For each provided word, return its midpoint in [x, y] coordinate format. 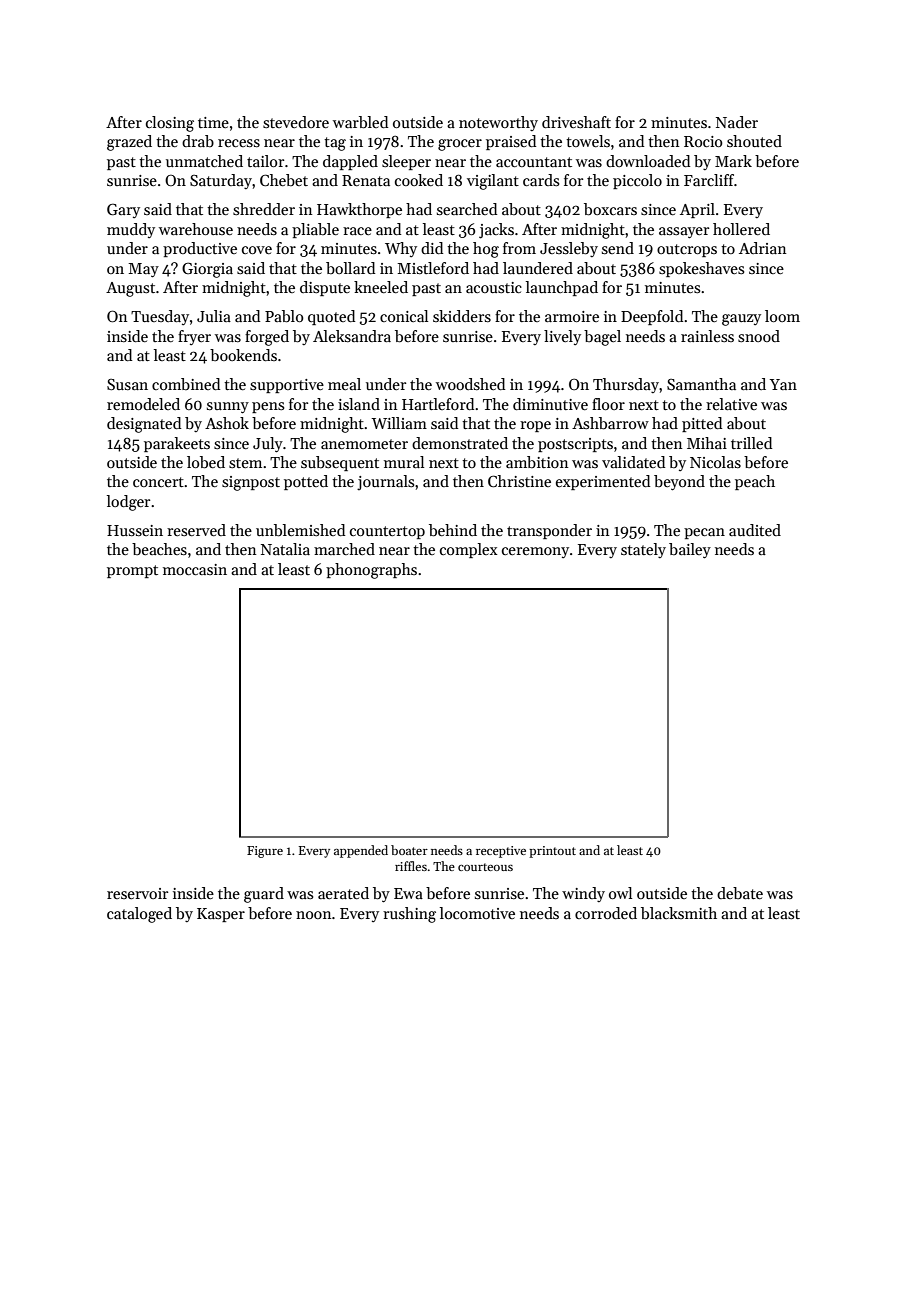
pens [268, 407]
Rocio [703, 141]
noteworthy [498, 123]
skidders [462, 316]
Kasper [221, 915]
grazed [129, 143]
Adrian [762, 248]
